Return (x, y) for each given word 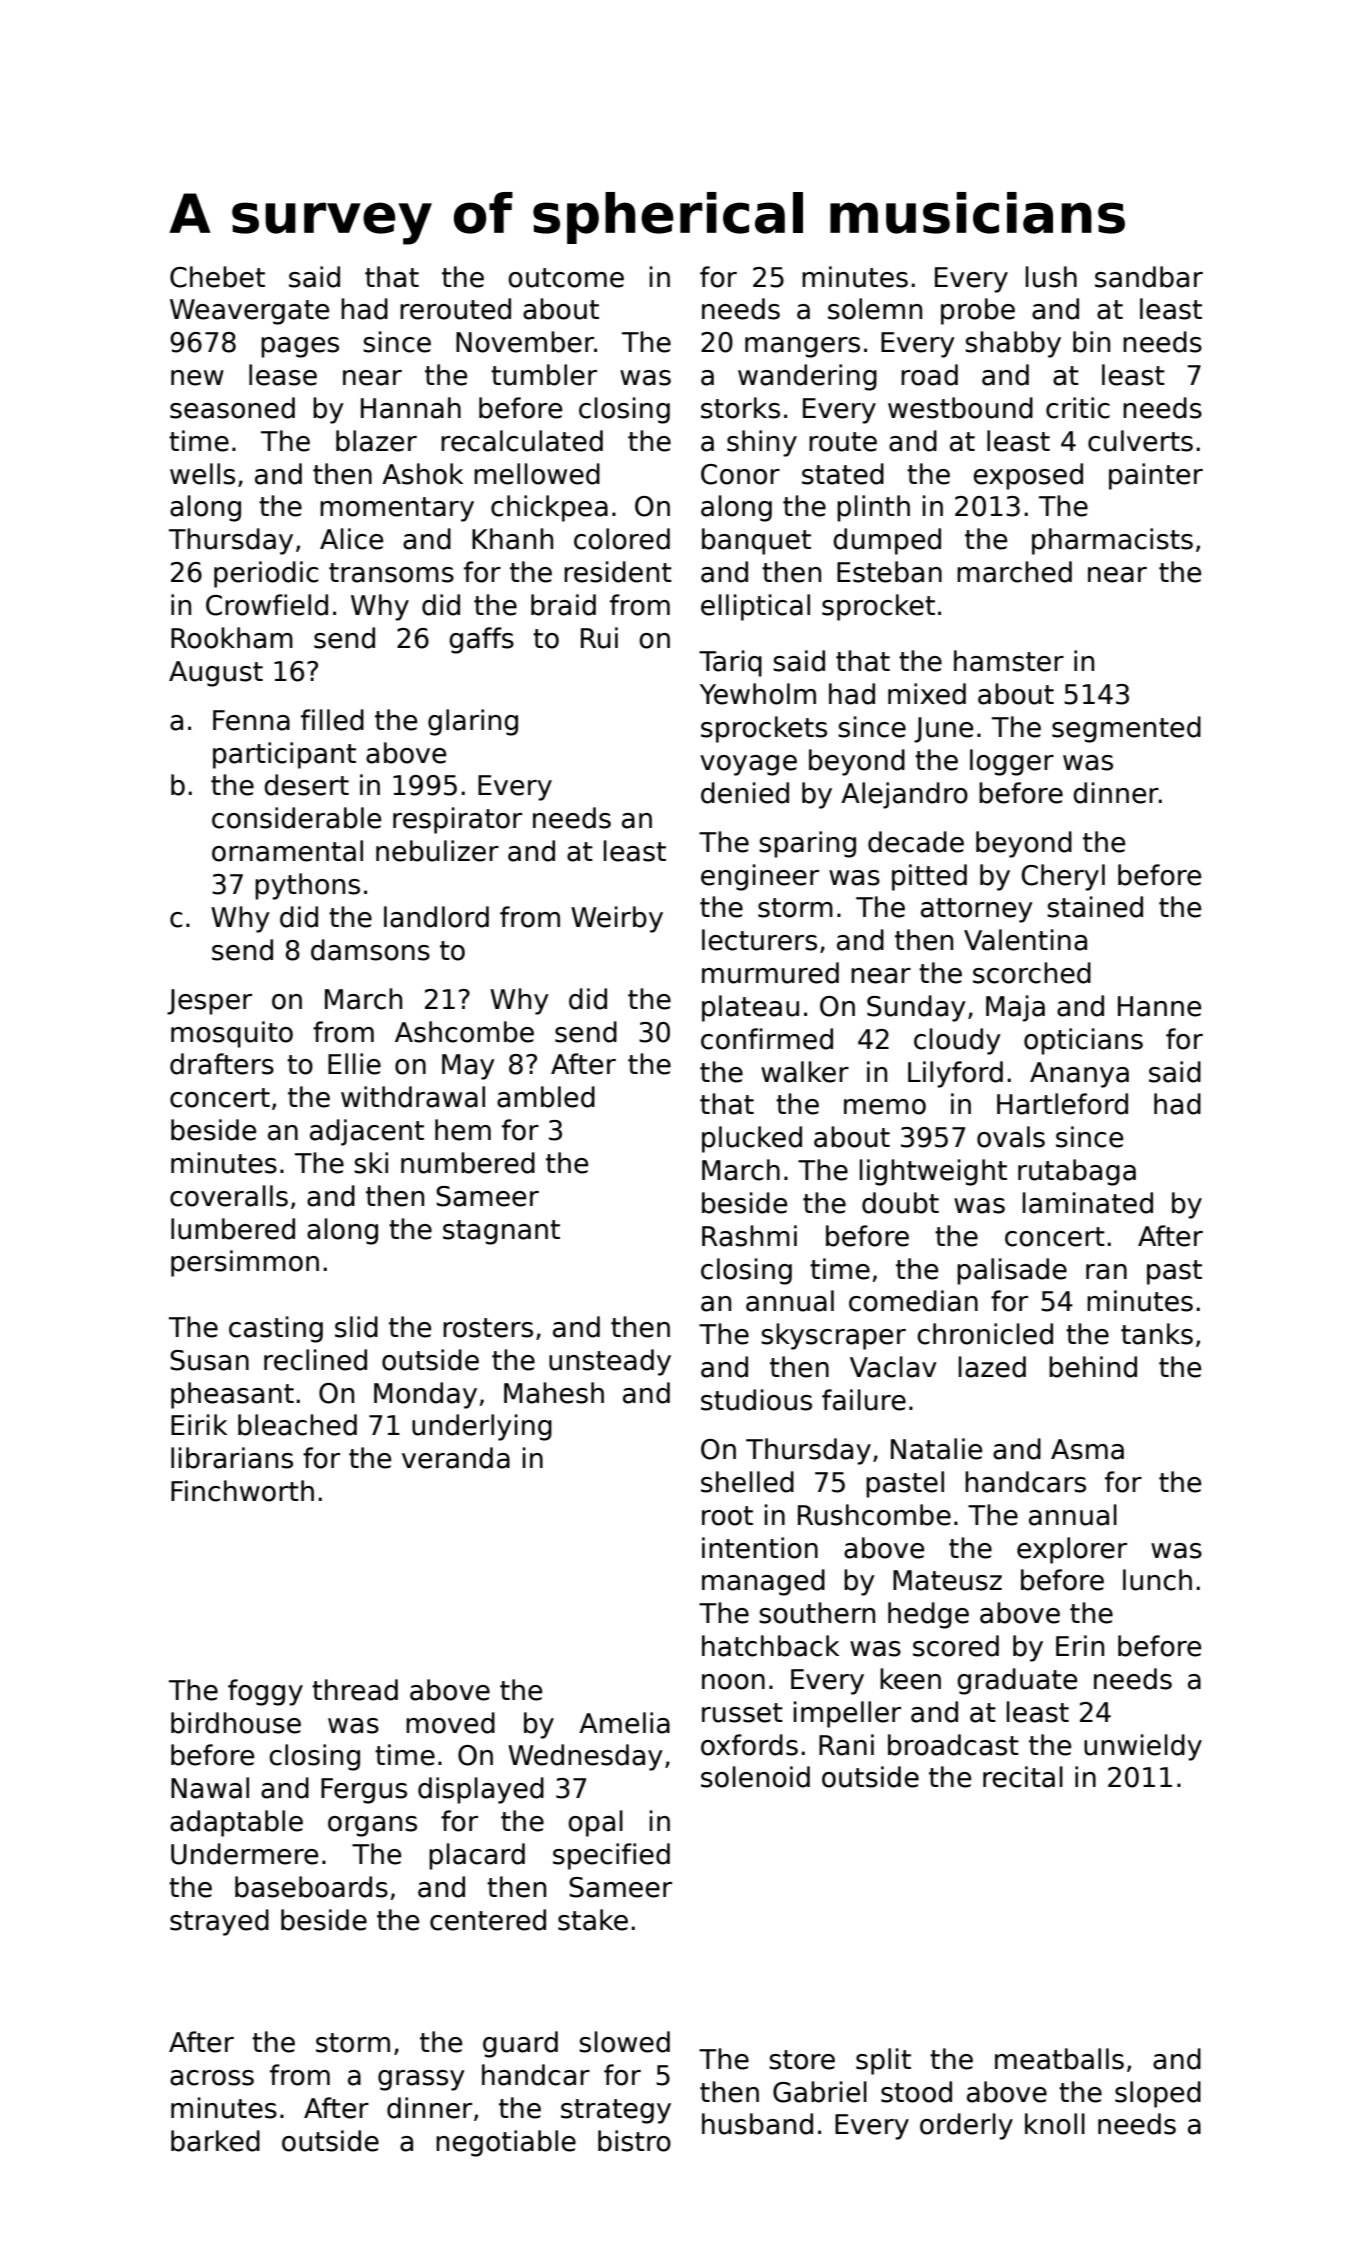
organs (372, 1826)
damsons (370, 950)
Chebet (217, 277)
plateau (750, 1008)
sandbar (1149, 277)
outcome (566, 278)
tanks (1157, 1334)
